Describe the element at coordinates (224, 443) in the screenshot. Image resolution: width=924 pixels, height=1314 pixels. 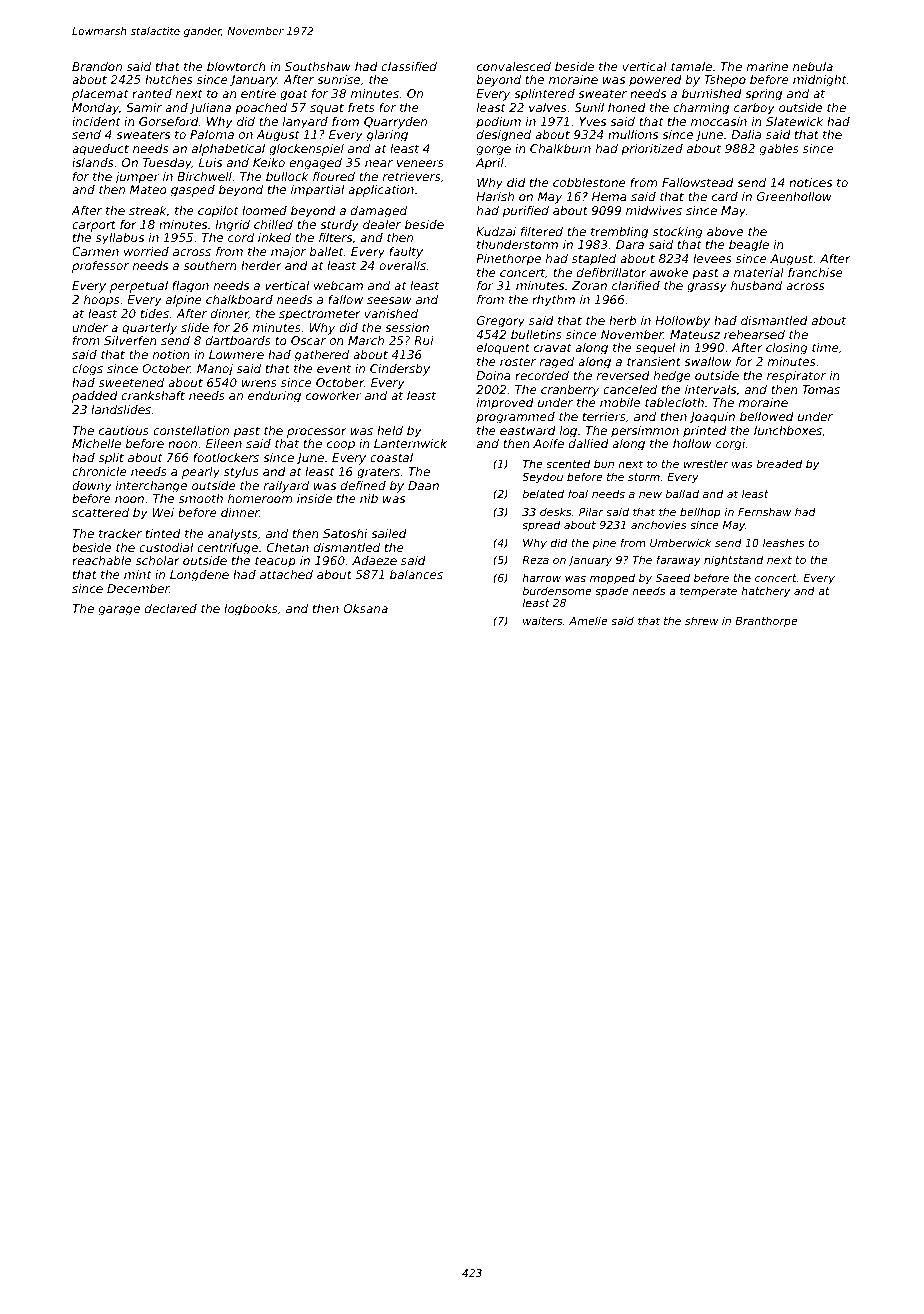
I see `Eileen` at that location.
